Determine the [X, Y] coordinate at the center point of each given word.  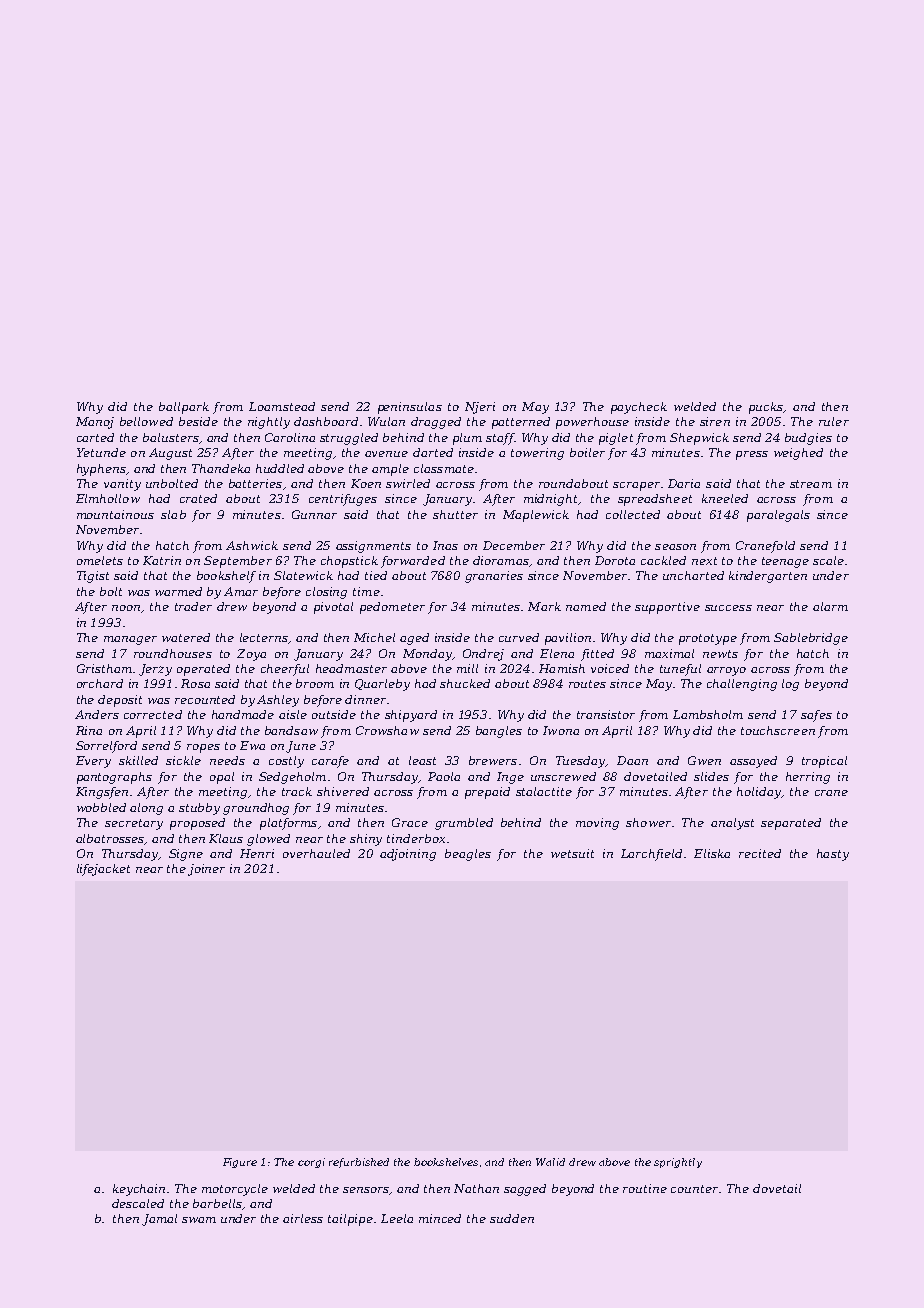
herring [808, 778]
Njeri [480, 408]
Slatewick [303, 575]
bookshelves [446, 1162]
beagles [468, 855]
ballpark [184, 408]
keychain [139, 1190]
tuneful [680, 670]
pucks [766, 408]
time [366, 591]
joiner [206, 870]
